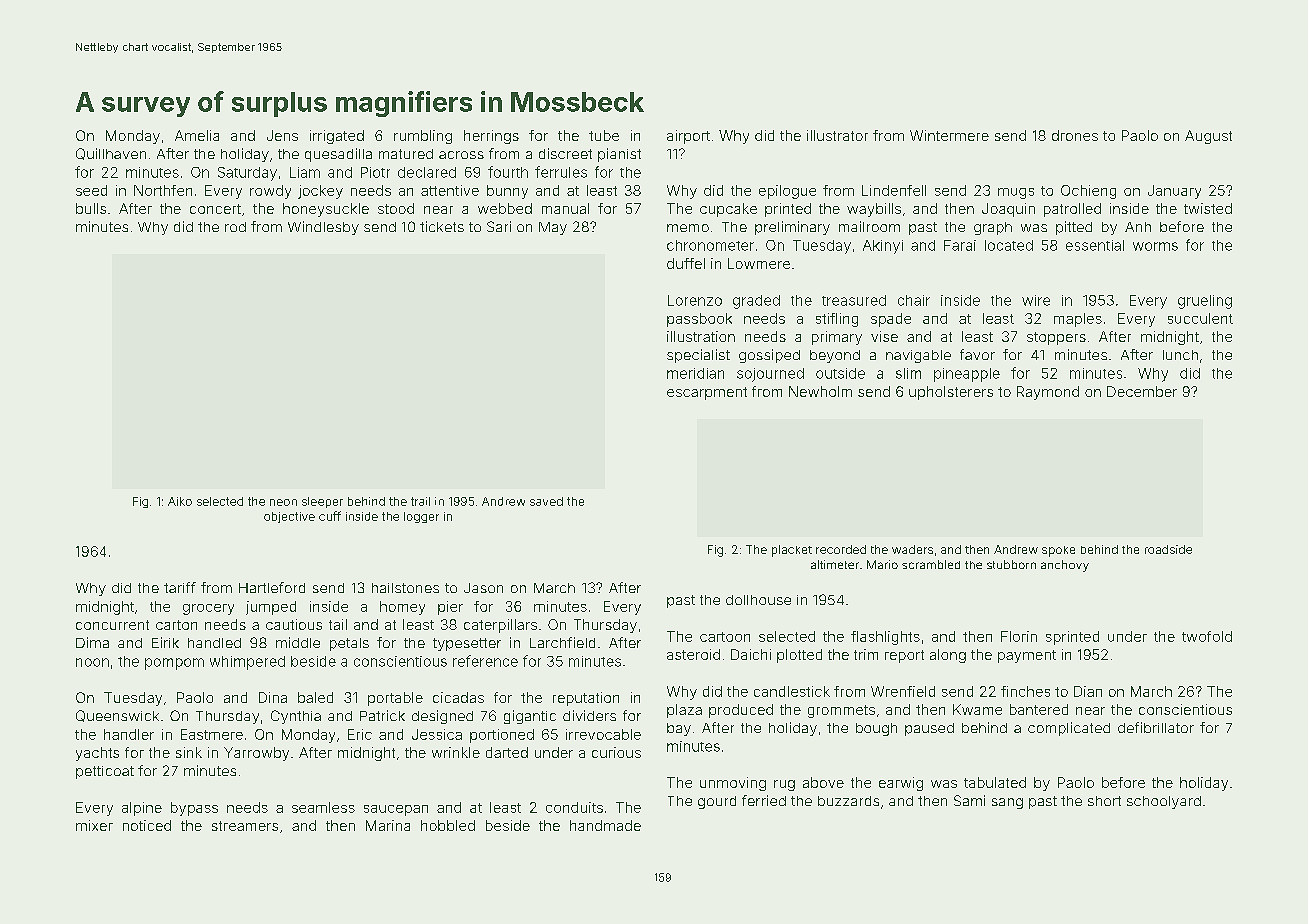 This screenshot has width=1308, height=924. What do you see at coordinates (1065, 566) in the screenshot?
I see `anchovy` at bounding box center [1065, 566].
